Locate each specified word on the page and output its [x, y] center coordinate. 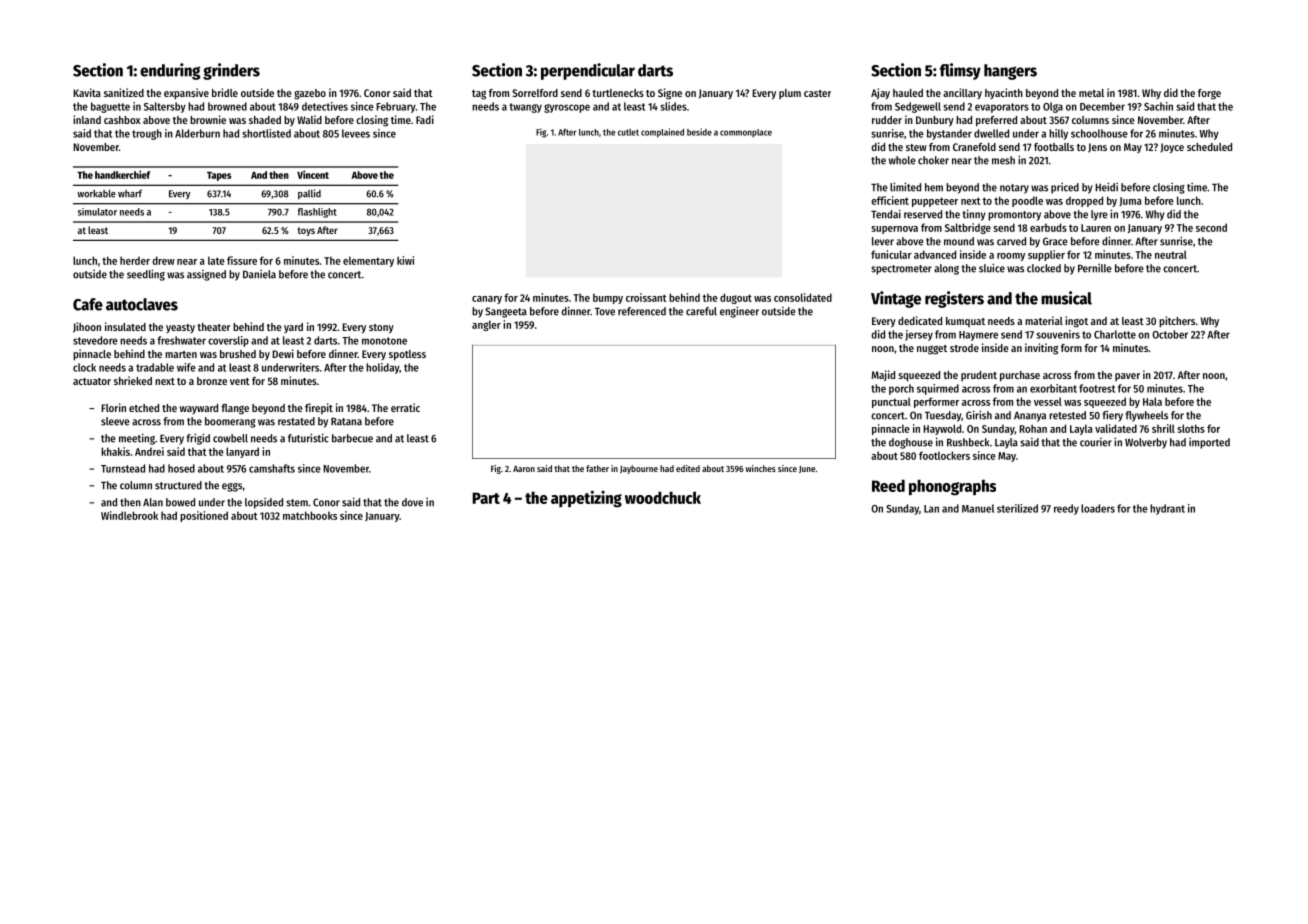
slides [673, 106]
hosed [181, 468]
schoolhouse [1099, 133]
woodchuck [663, 497]
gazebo [310, 94]
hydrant [1167, 509]
